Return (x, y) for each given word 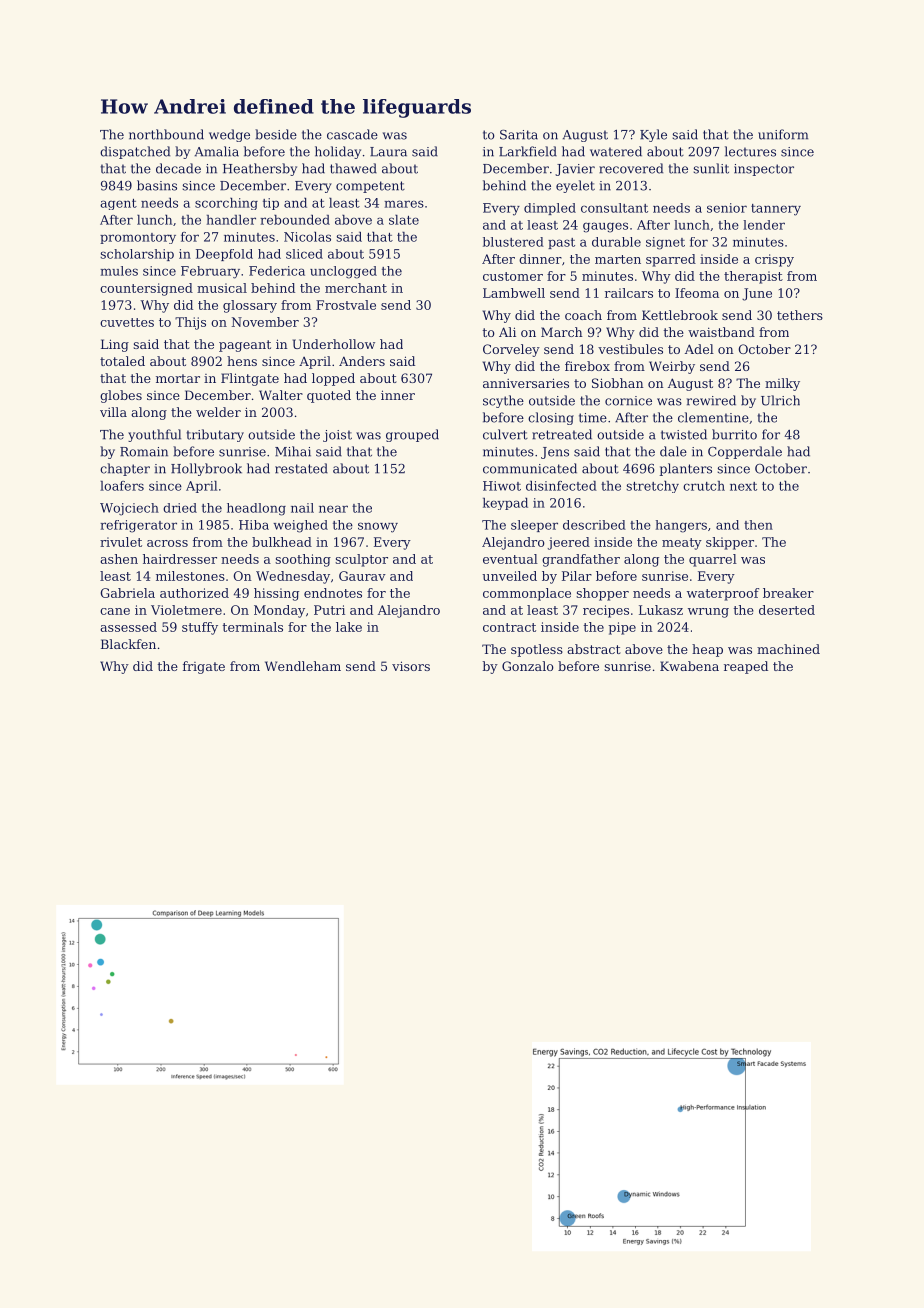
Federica (277, 271)
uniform (783, 134)
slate (404, 220)
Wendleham (303, 666)
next (743, 486)
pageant (245, 346)
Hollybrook (206, 469)
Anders (362, 361)
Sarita (519, 135)
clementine (713, 417)
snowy (378, 527)
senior (727, 208)
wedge (229, 135)
